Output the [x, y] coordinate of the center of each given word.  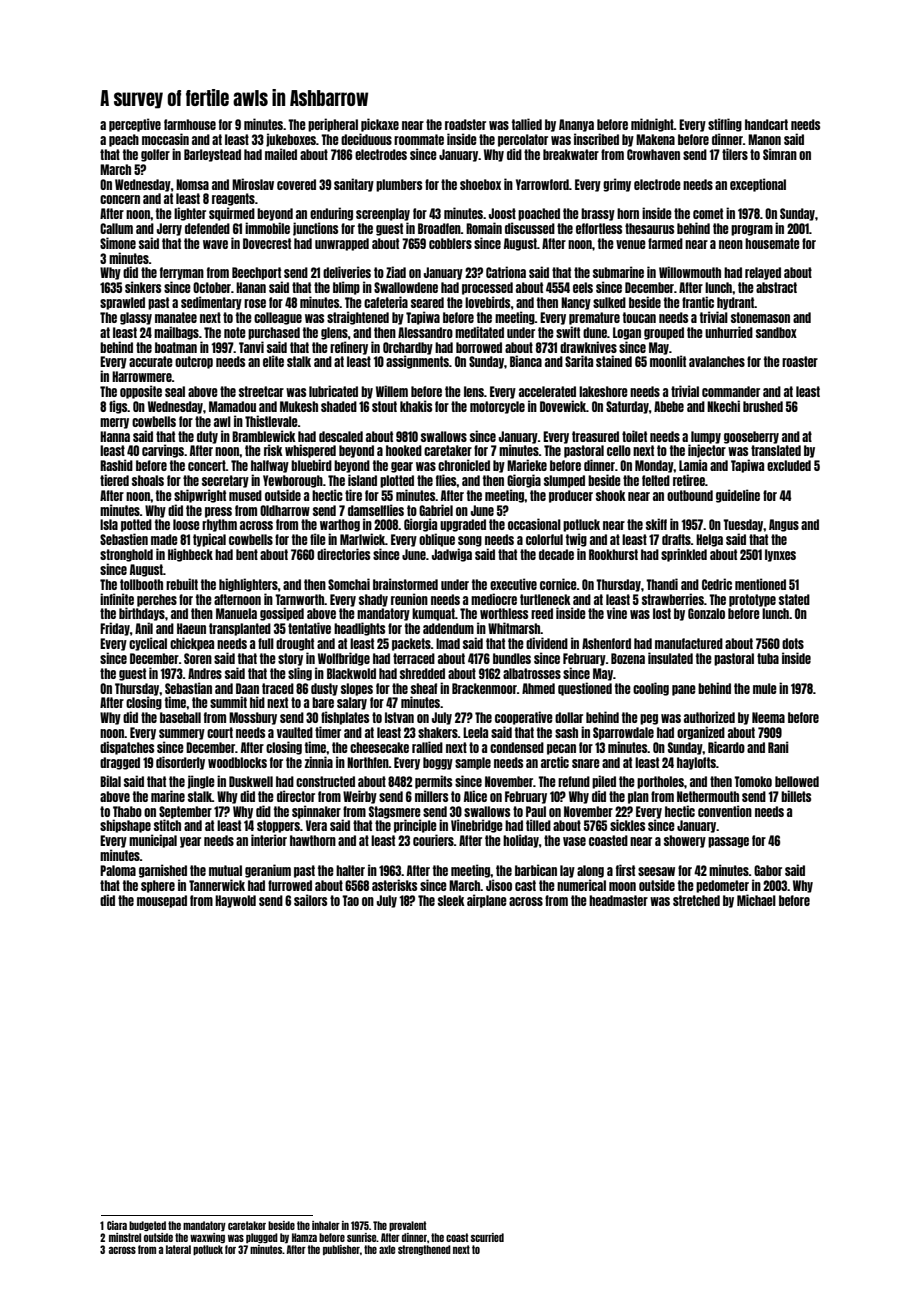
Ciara [117, 1225]
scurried [487, 1237]
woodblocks [237, 762]
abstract [776, 287]
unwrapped [342, 244]
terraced [414, 658]
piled [604, 782]
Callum [116, 228]
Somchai [349, 584]
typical [209, 540]
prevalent [407, 1226]
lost [662, 613]
